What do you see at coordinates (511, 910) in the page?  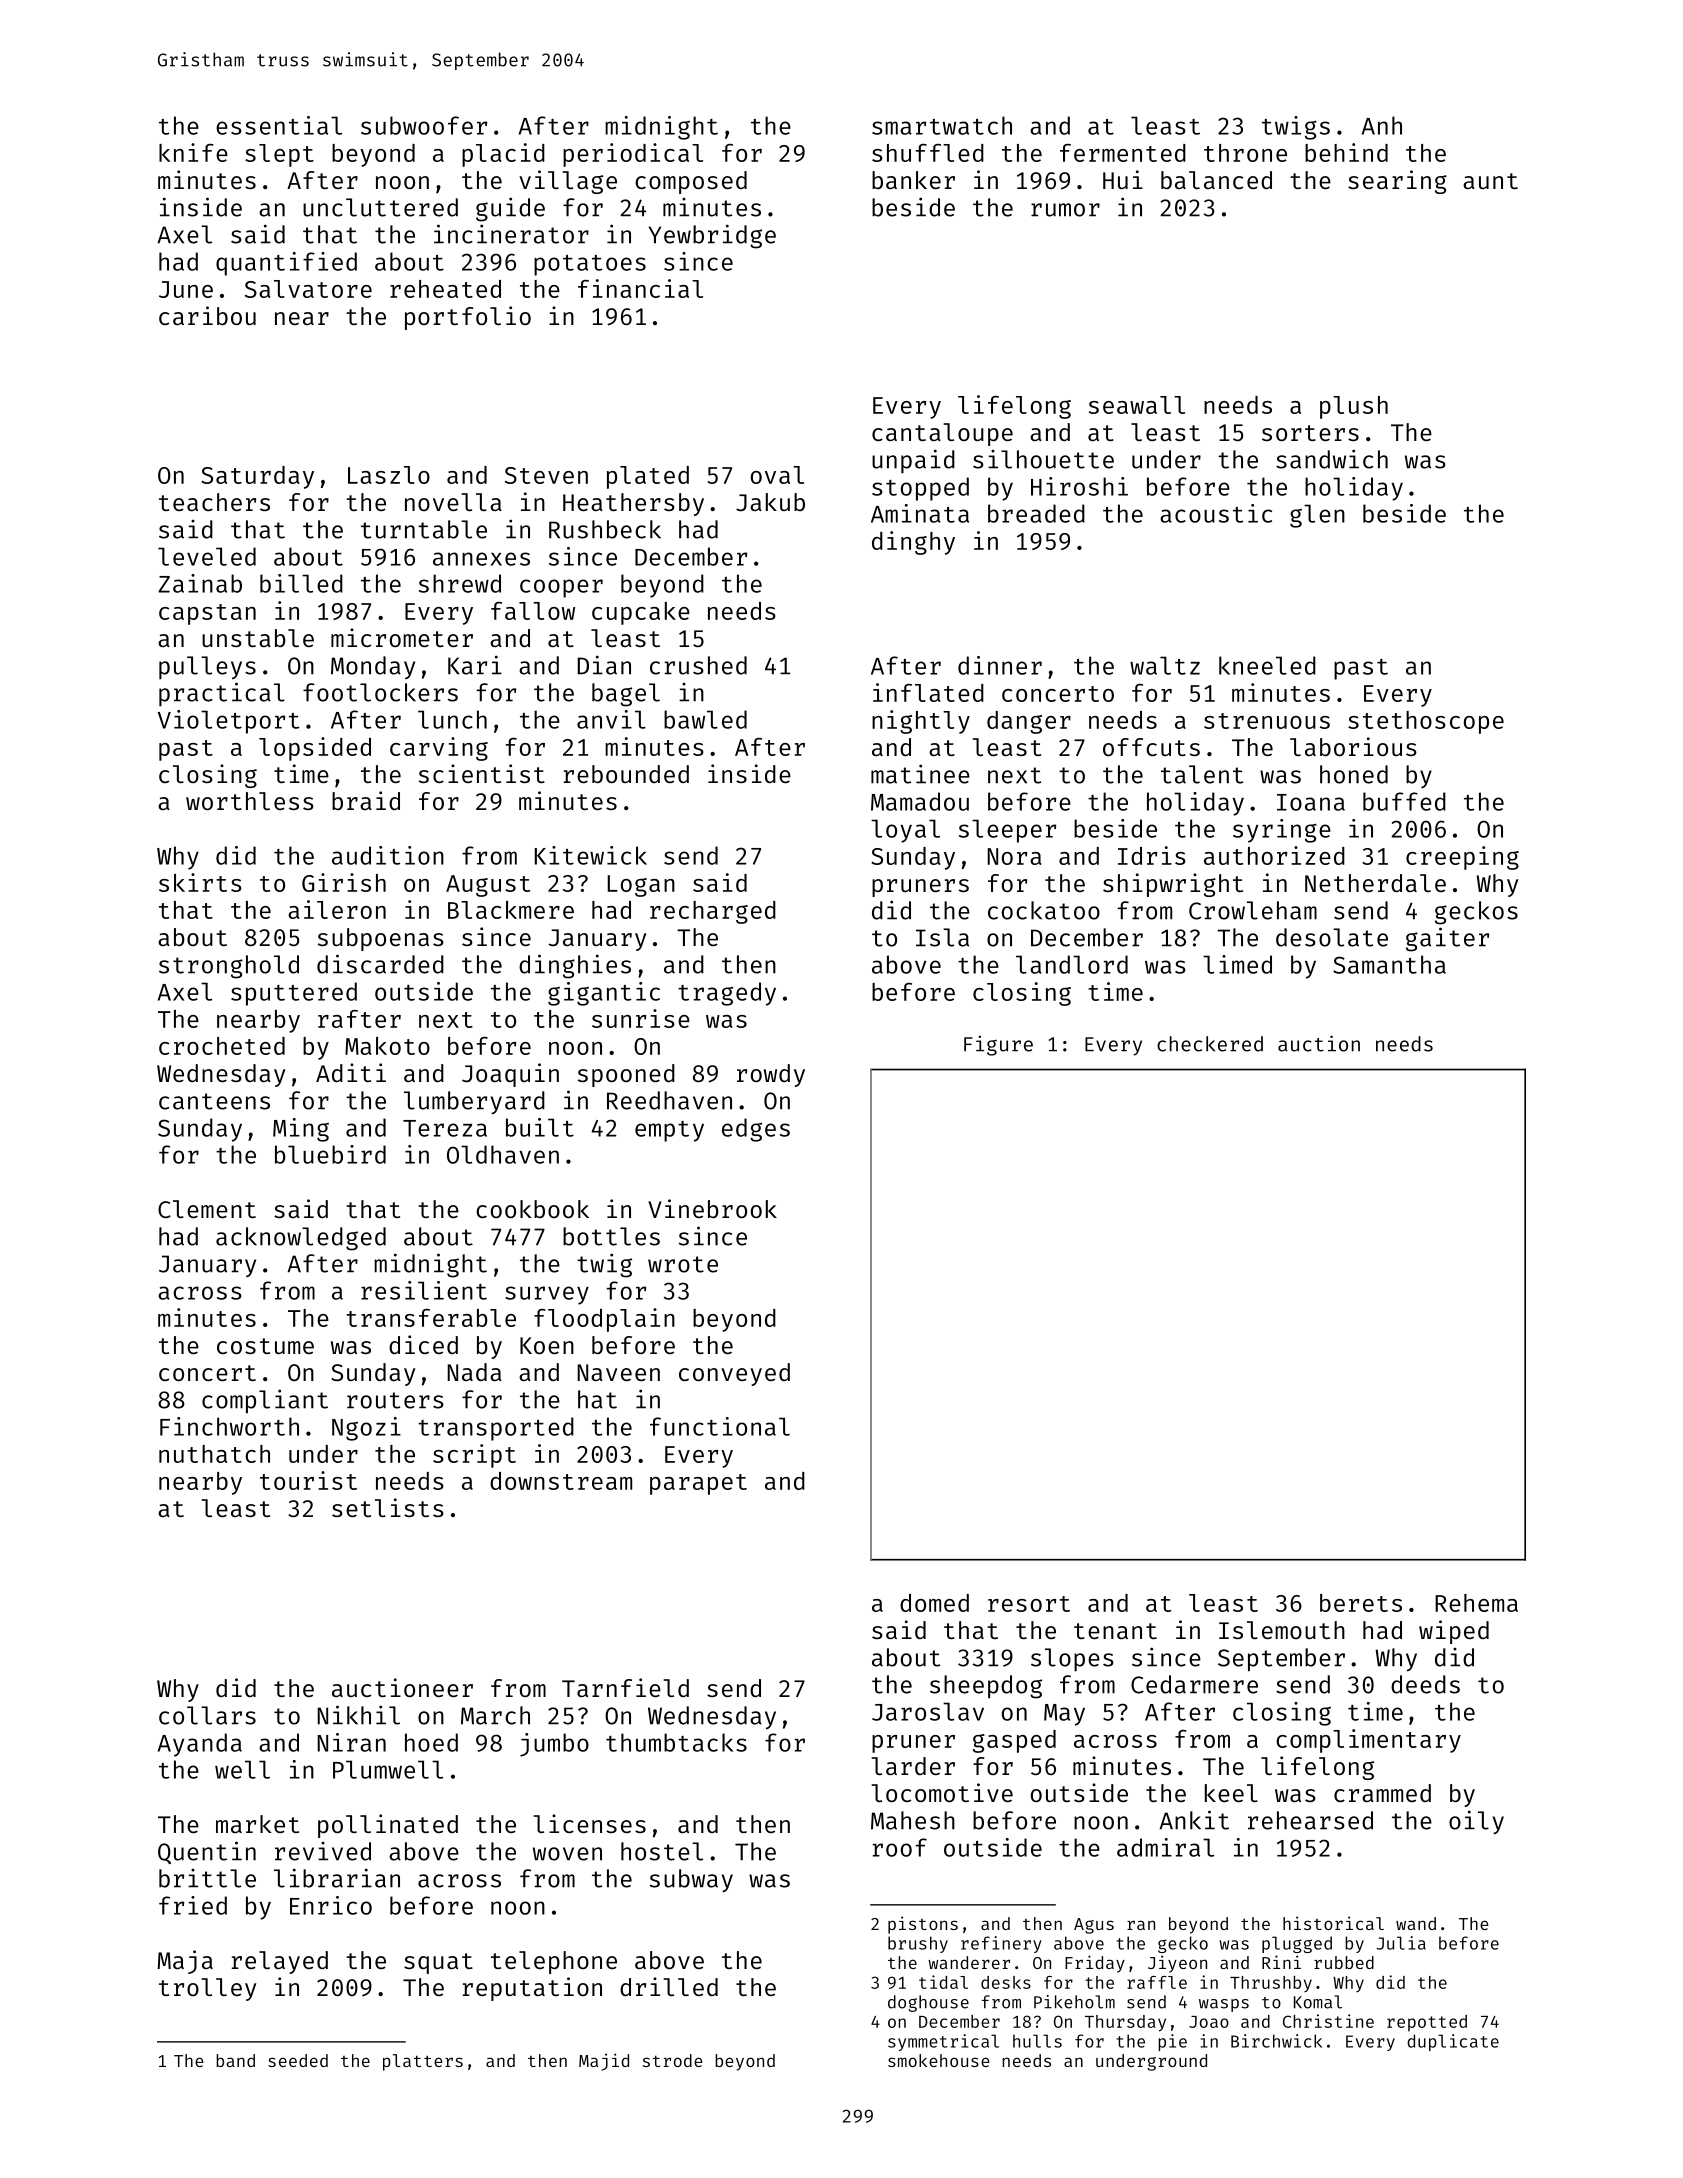 I see `Blackmere` at bounding box center [511, 910].
